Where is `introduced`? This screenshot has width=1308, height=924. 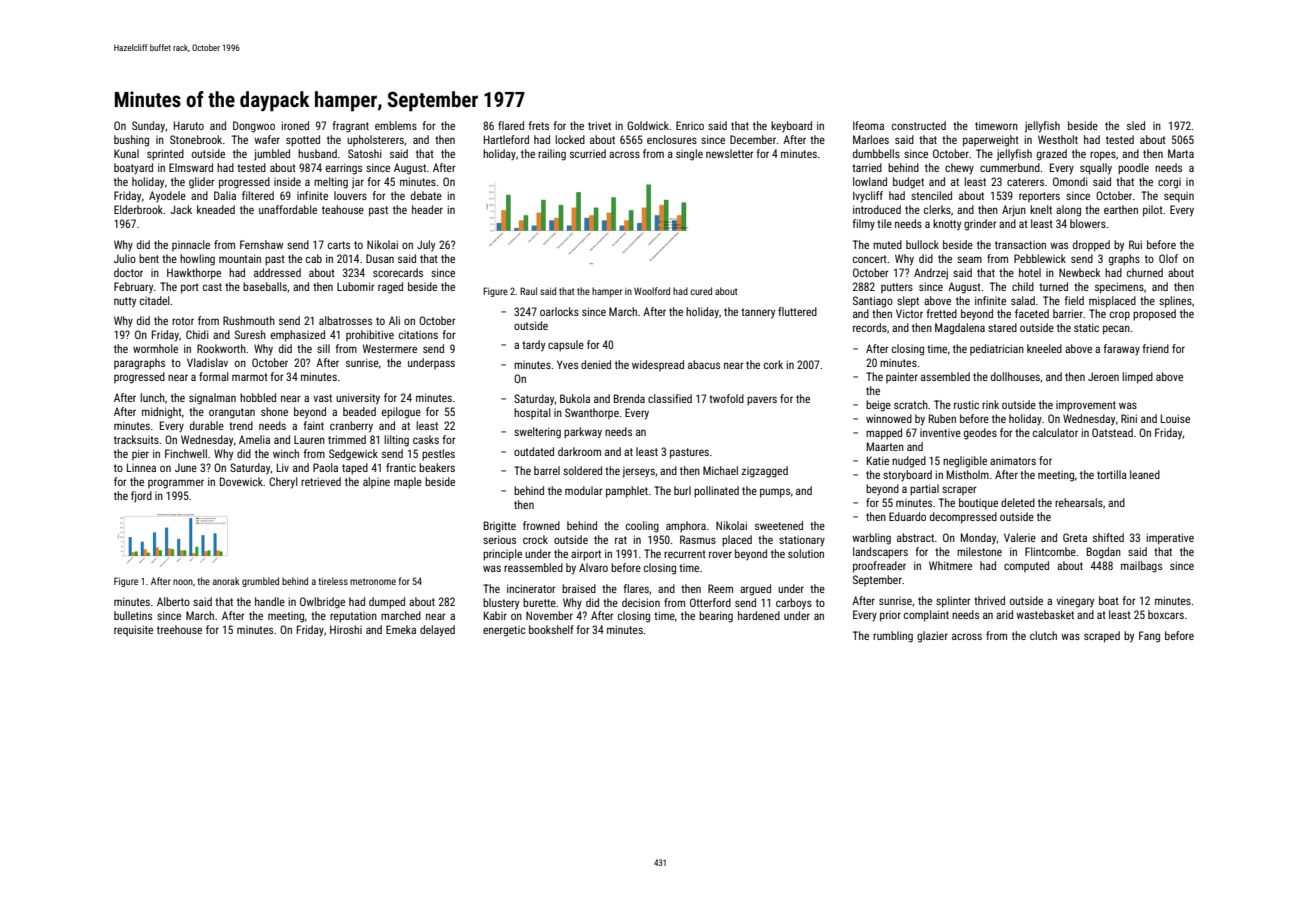
introduced is located at coordinates (877, 209).
